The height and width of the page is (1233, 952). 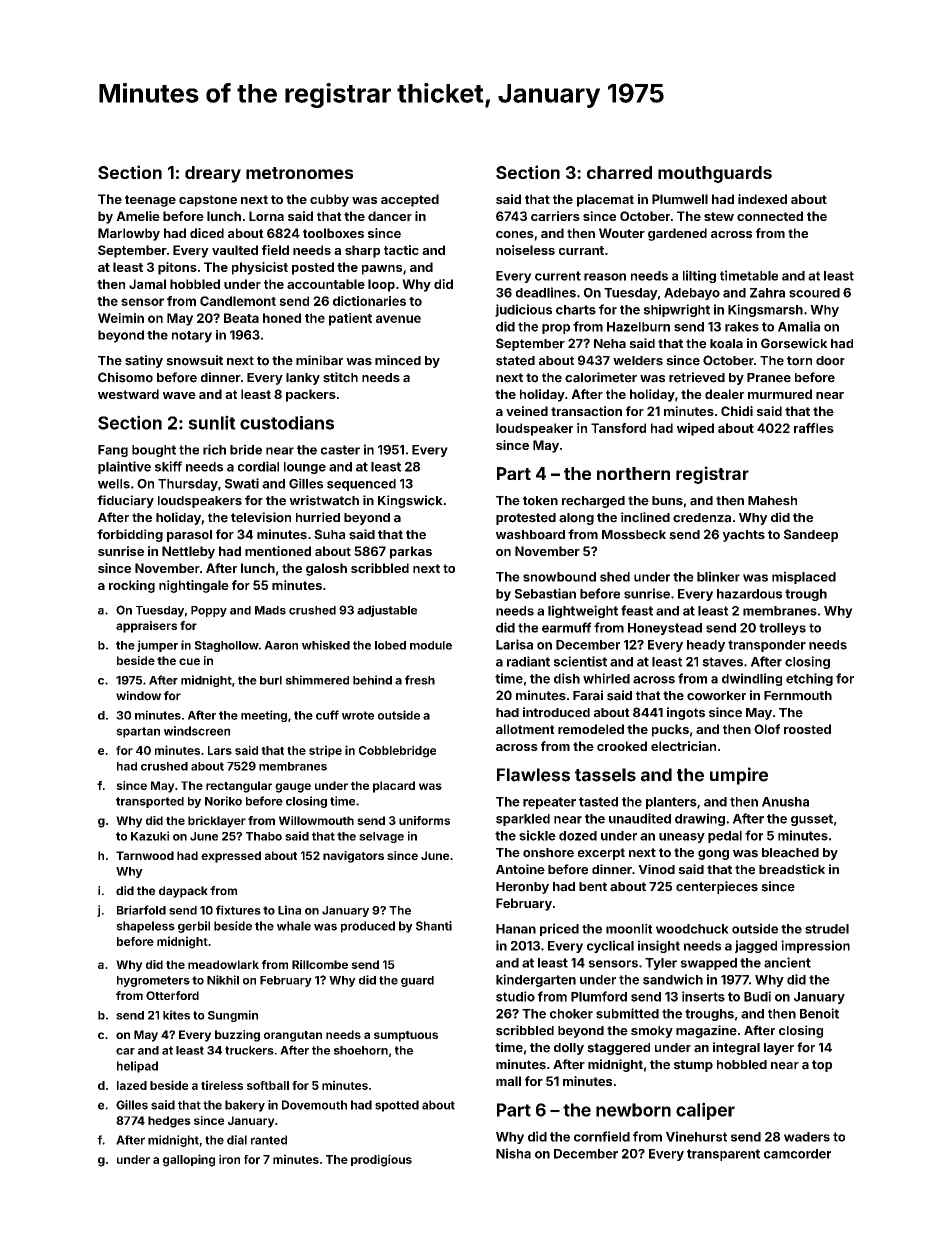 What do you see at coordinates (381, 1160) in the page?
I see `prodigious` at bounding box center [381, 1160].
